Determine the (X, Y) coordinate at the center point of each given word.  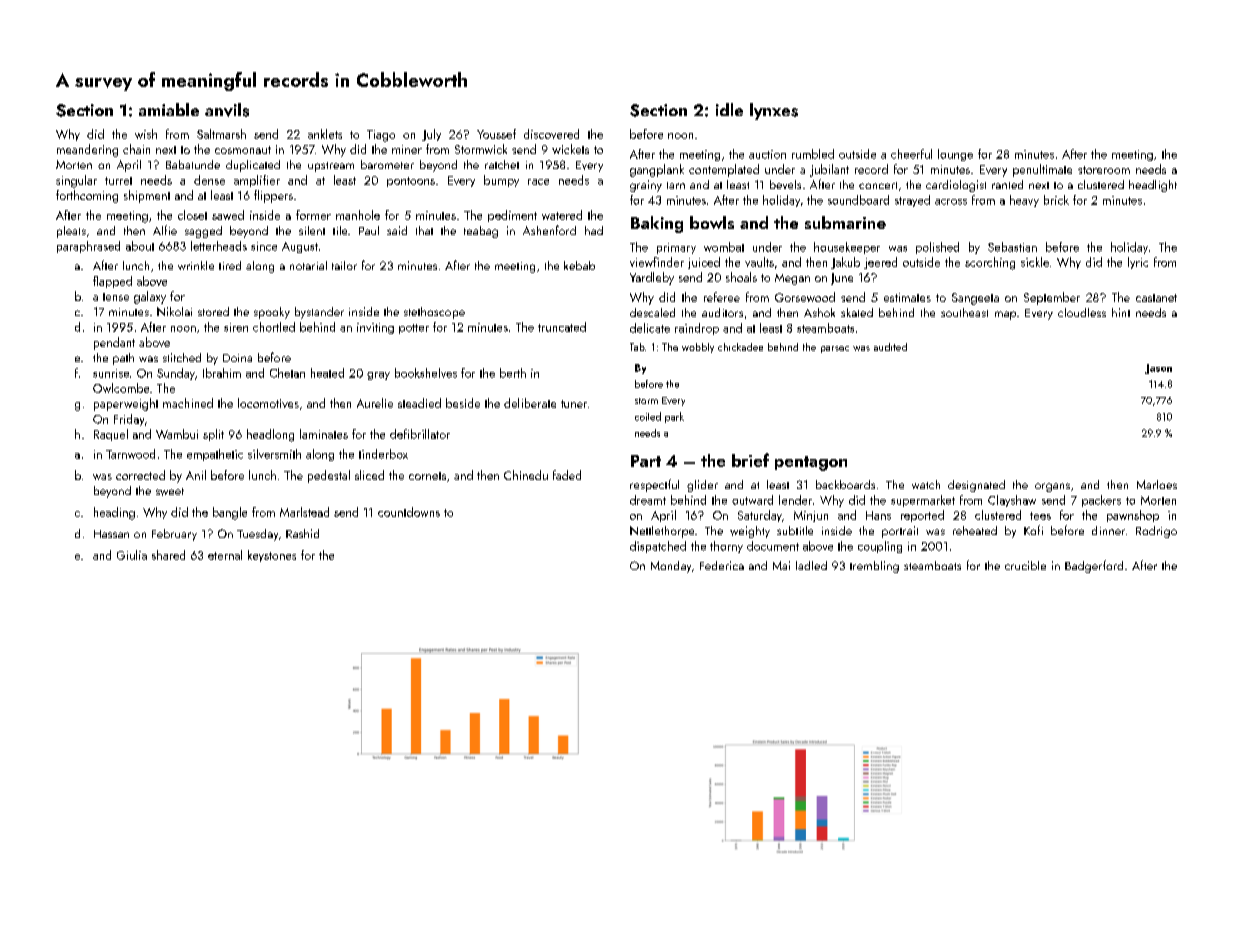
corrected (140, 475)
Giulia (132, 555)
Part (646, 461)
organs (1052, 487)
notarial (308, 265)
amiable (169, 109)
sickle (1035, 262)
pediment (512, 216)
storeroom (1104, 170)
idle (729, 109)
